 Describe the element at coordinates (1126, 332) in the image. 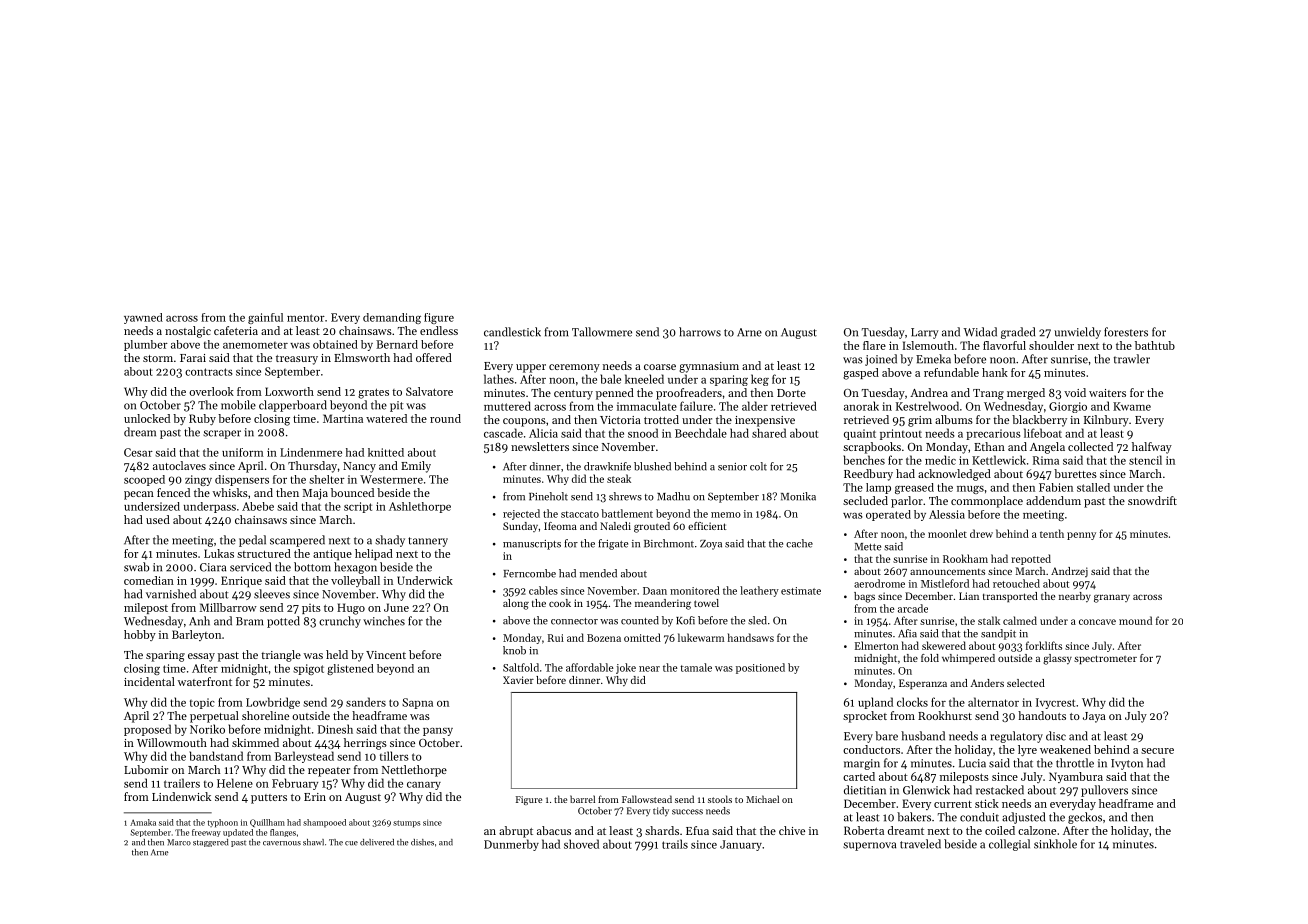

I see `foresters` at that location.
